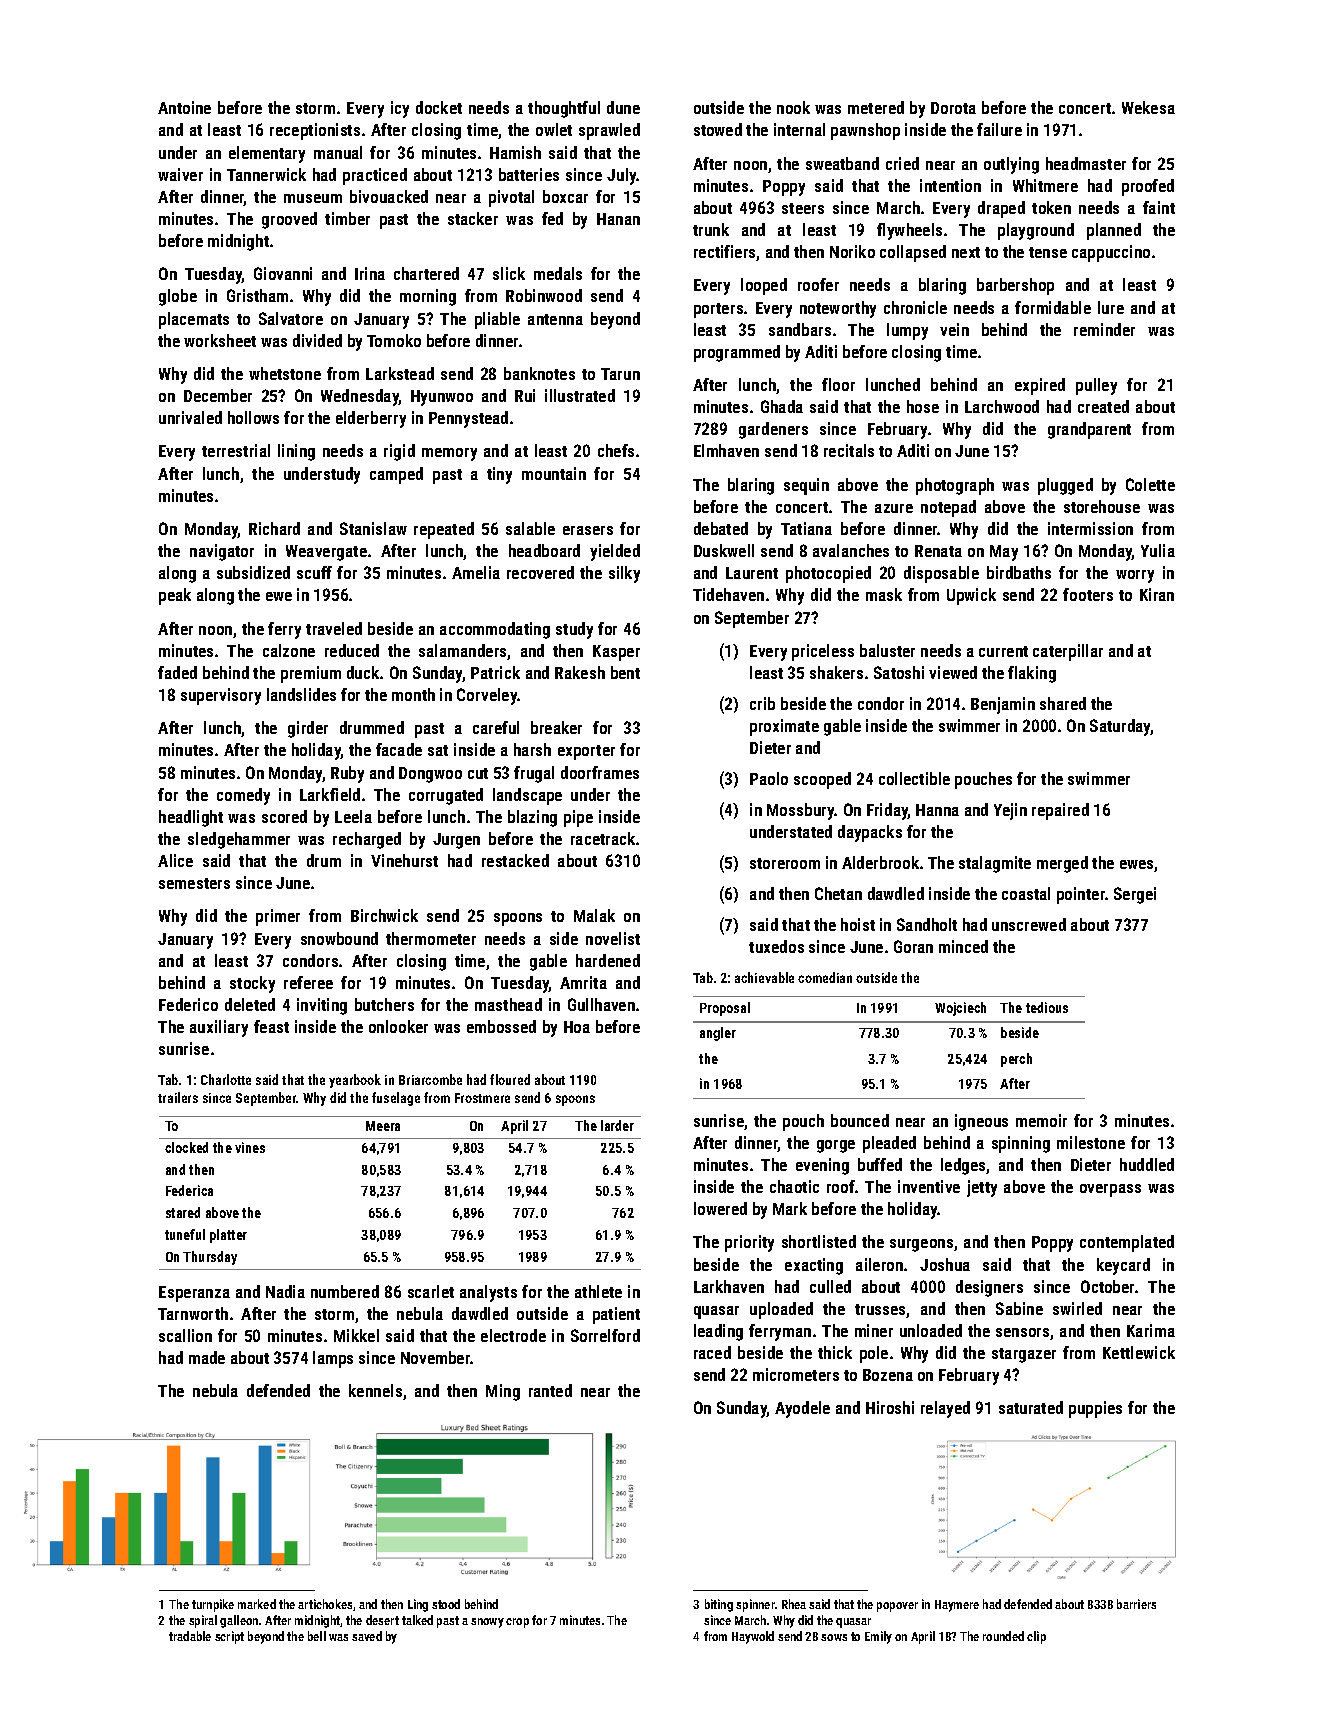  What do you see at coordinates (554, 129) in the screenshot?
I see `owlet` at bounding box center [554, 129].
